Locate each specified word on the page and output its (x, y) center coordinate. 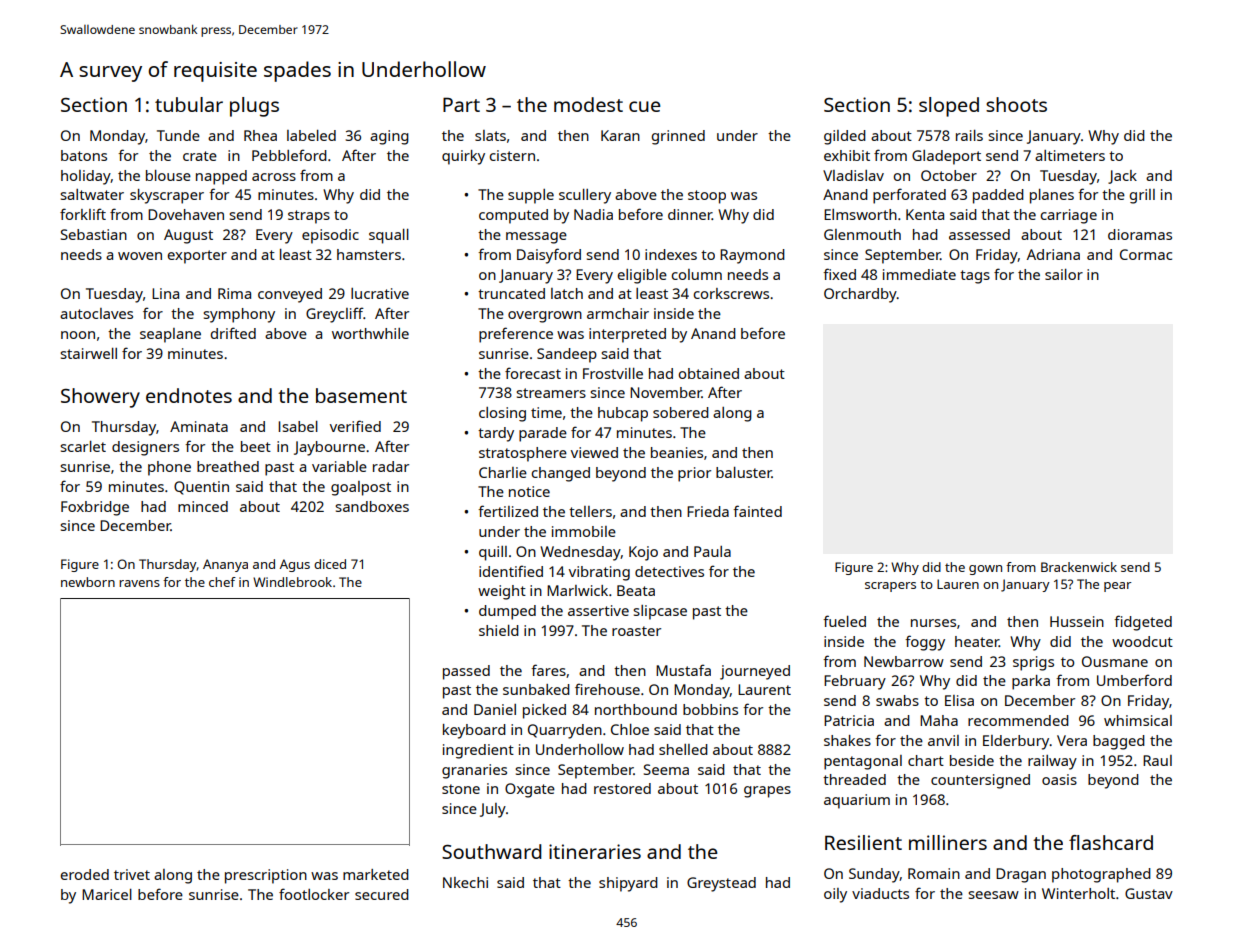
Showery (100, 398)
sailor (1064, 274)
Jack (1122, 177)
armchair (618, 313)
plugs (254, 107)
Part (461, 104)
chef (222, 582)
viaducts (880, 893)
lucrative (380, 293)
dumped (507, 612)
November (666, 392)
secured (382, 894)
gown (985, 570)
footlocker (314, 894)
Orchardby (860, 295)
